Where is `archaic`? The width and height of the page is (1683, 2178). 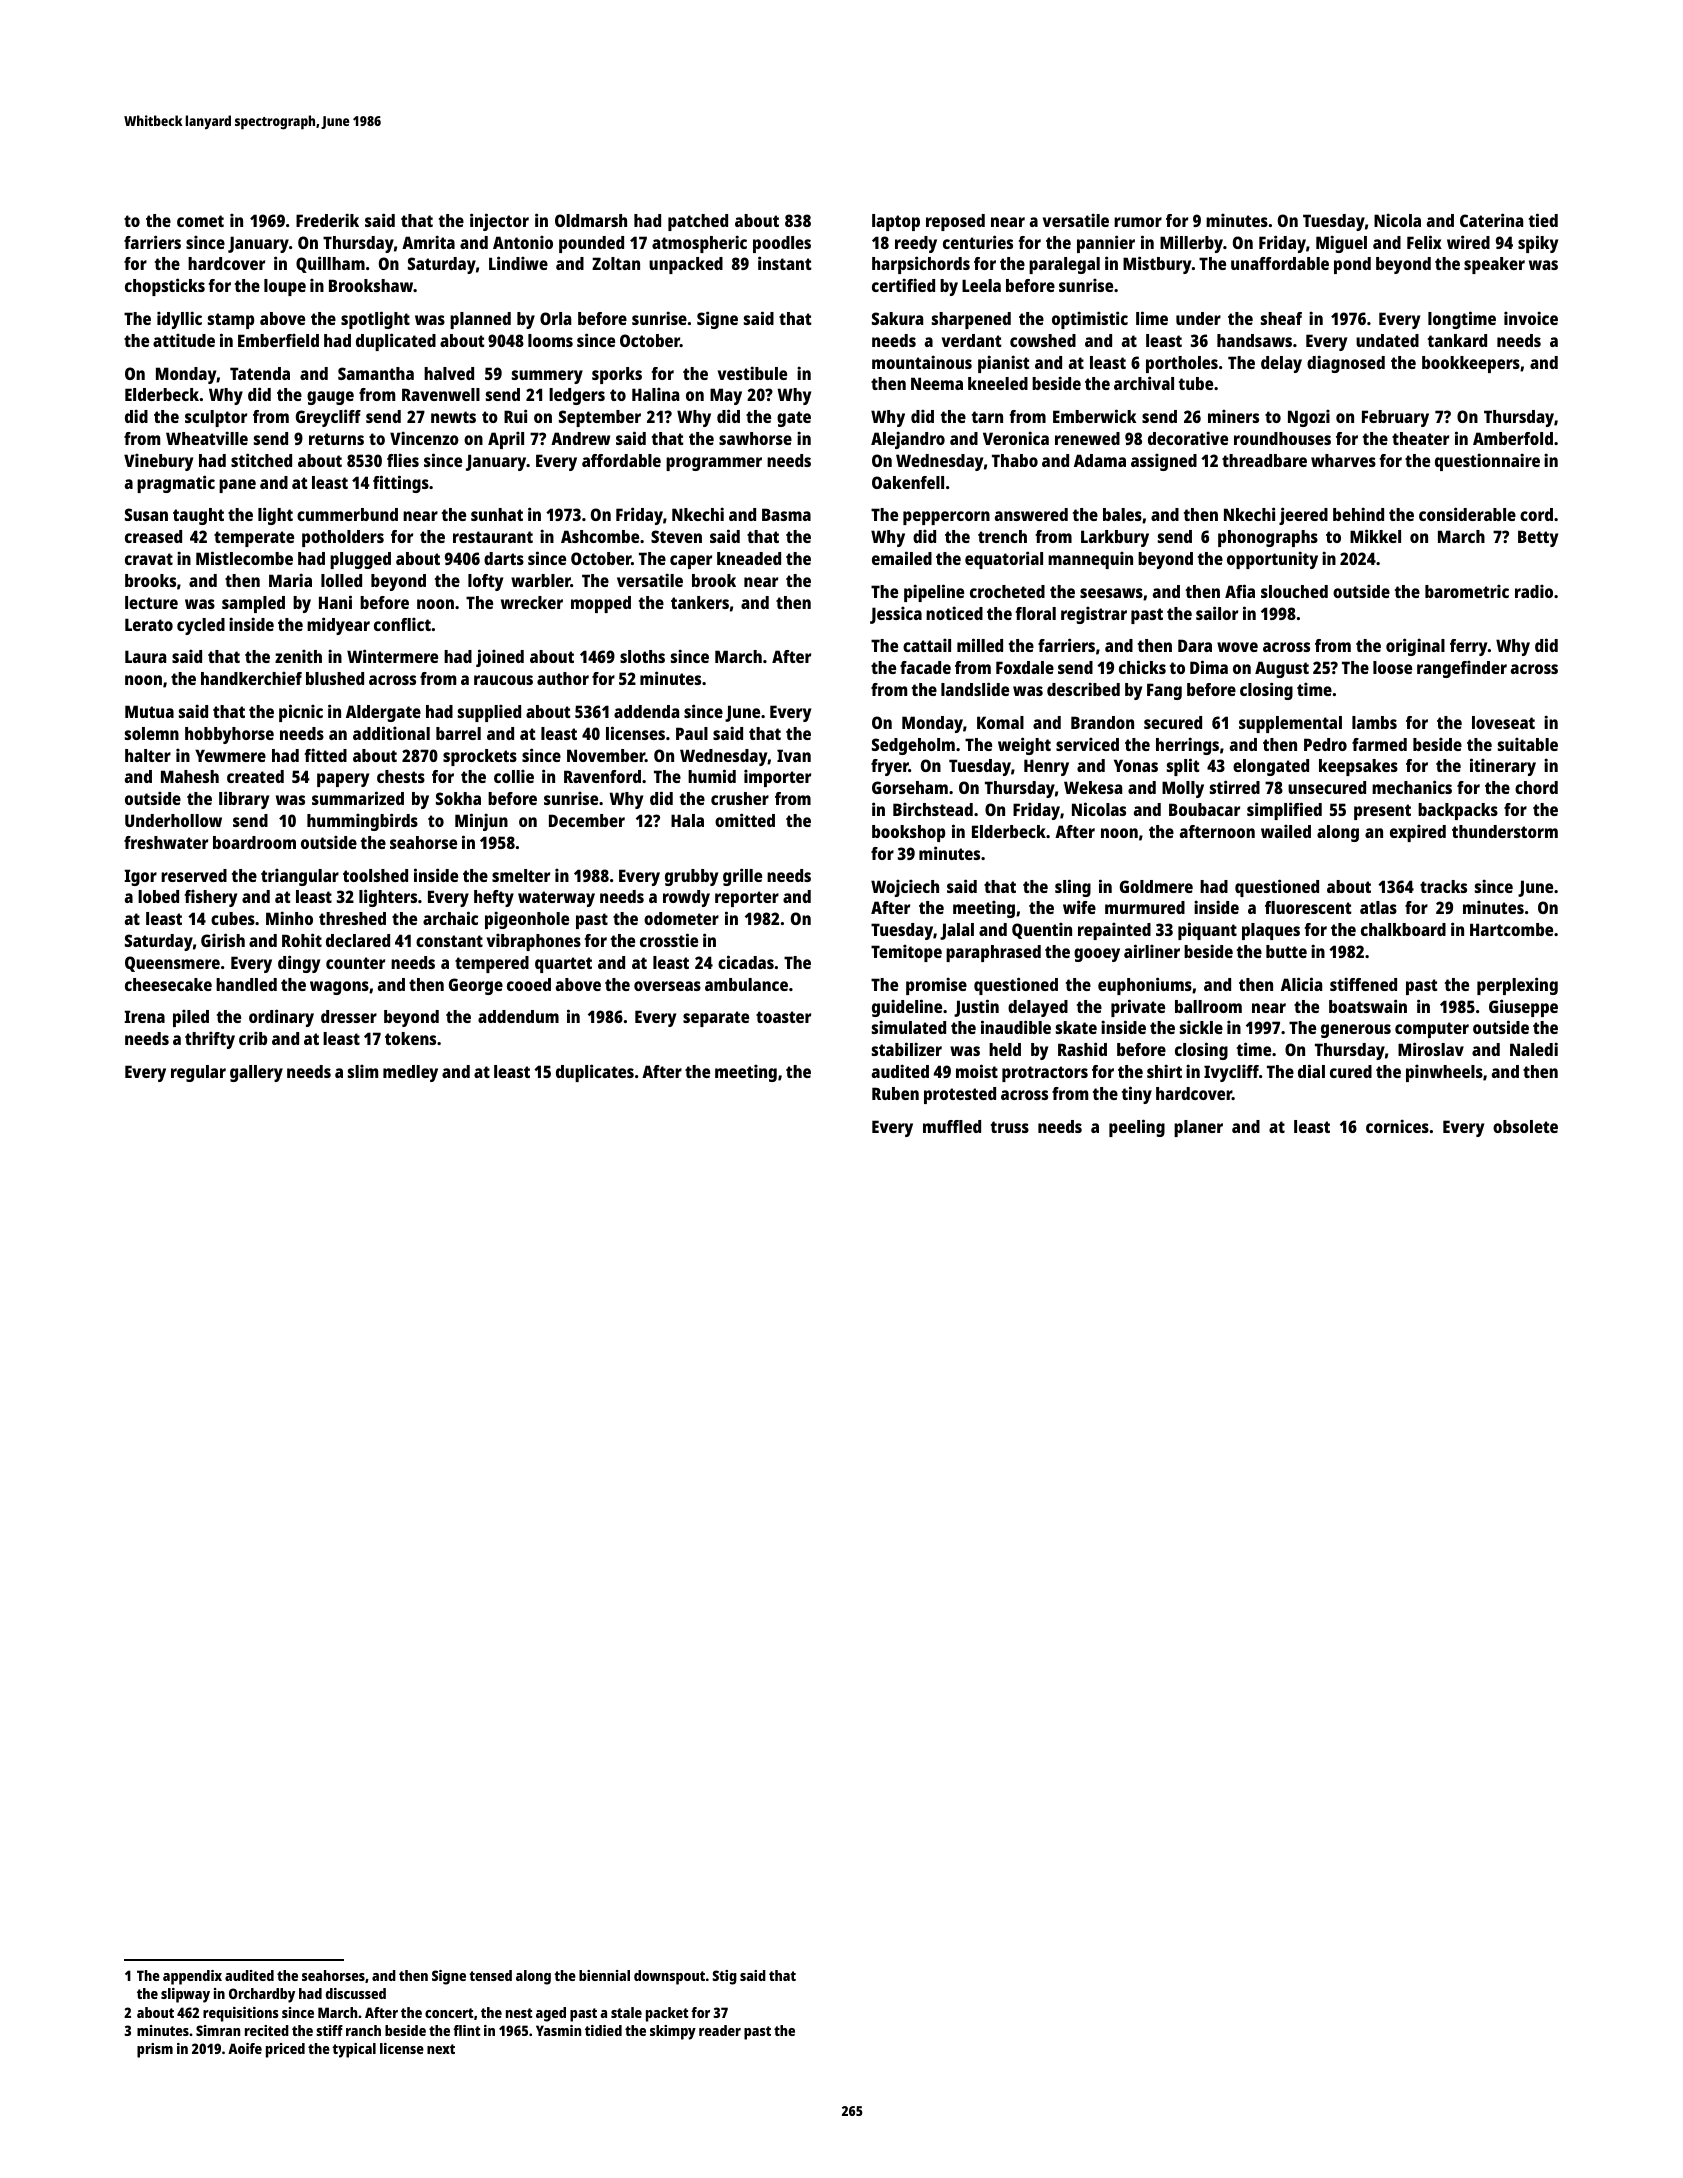
archaic is located at coordinates (450, 918).
